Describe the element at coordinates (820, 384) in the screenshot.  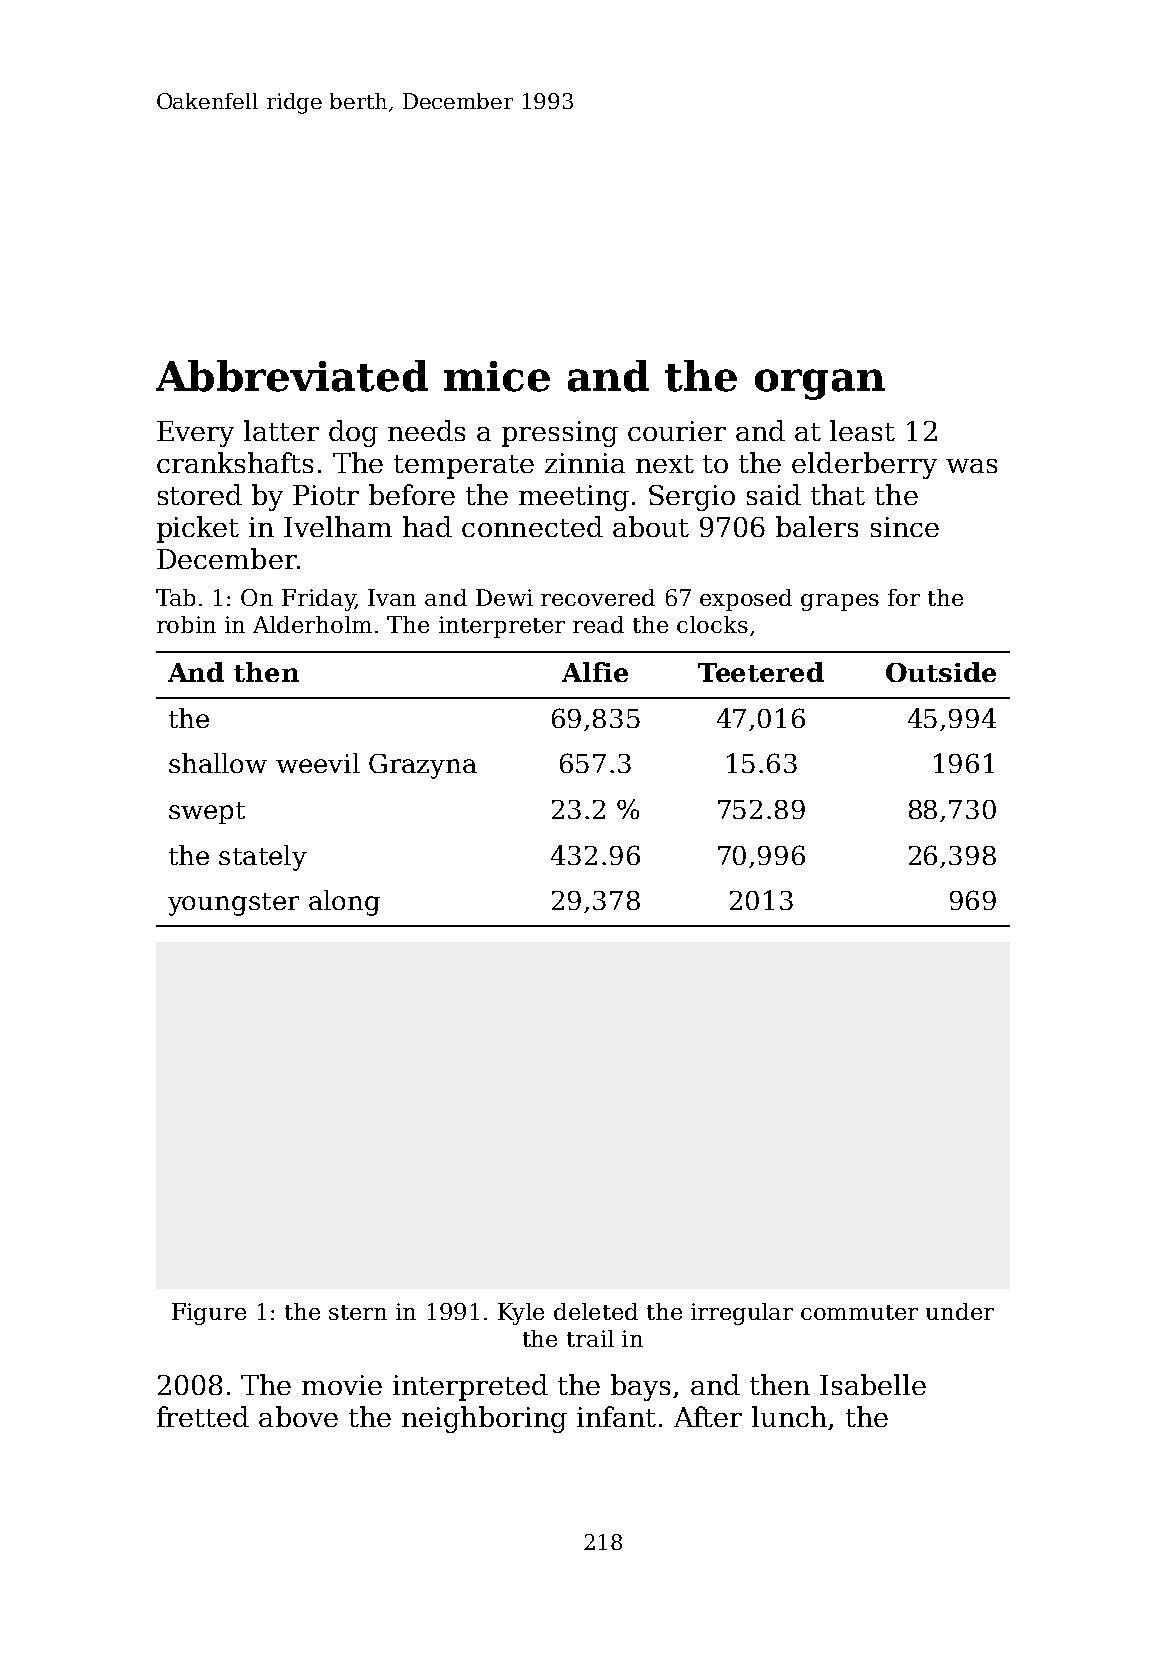
I see `organ` at that location.
